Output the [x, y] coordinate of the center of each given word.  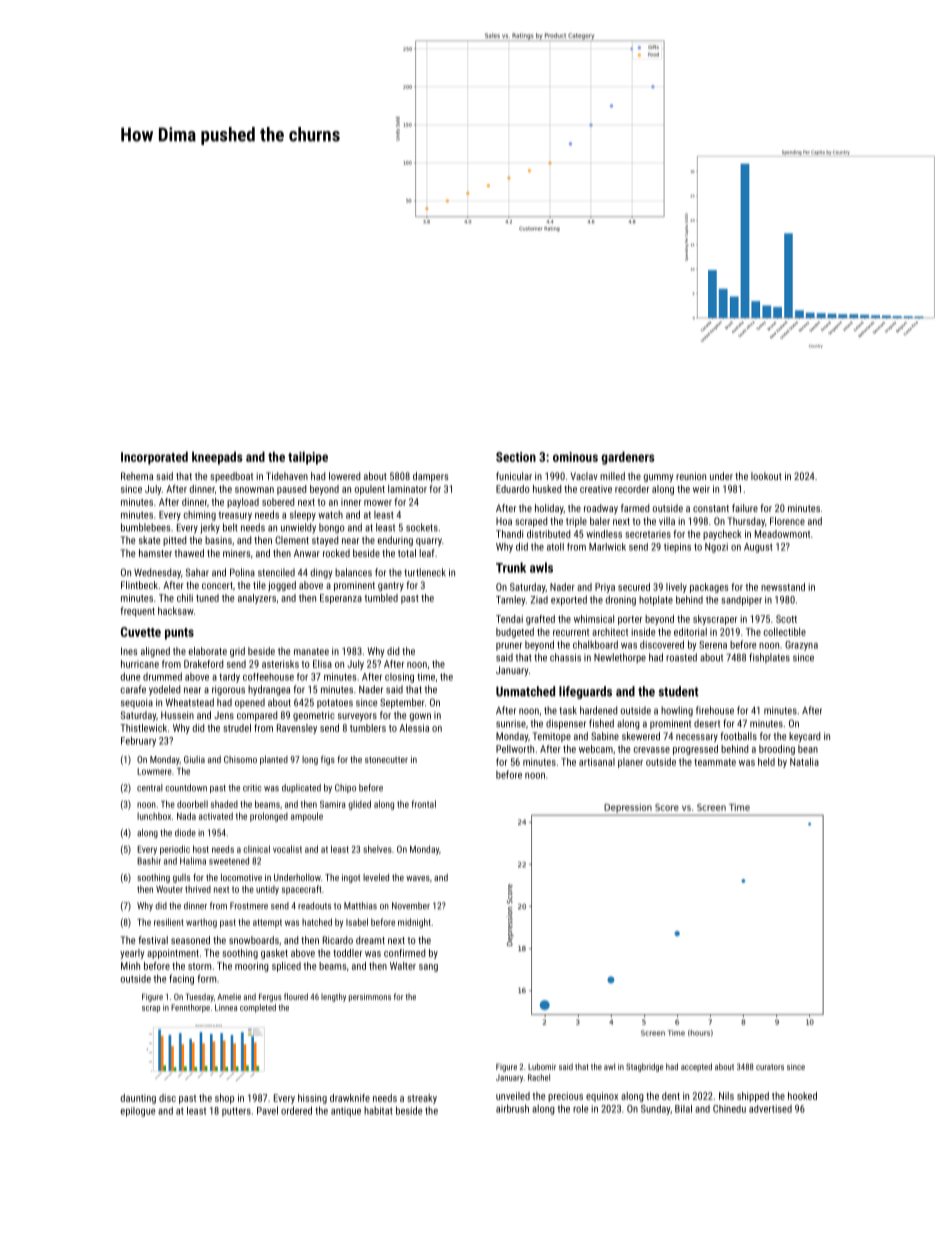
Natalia [804, 762]
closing [399, 678]
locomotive [241, 877]
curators [770, 1067]
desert [707, 723]
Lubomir [542, 1066]
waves [418, 878]
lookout [766, 476]
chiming [200, 516]
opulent [370, 490]
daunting [138, 1099]
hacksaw [176, 611]
